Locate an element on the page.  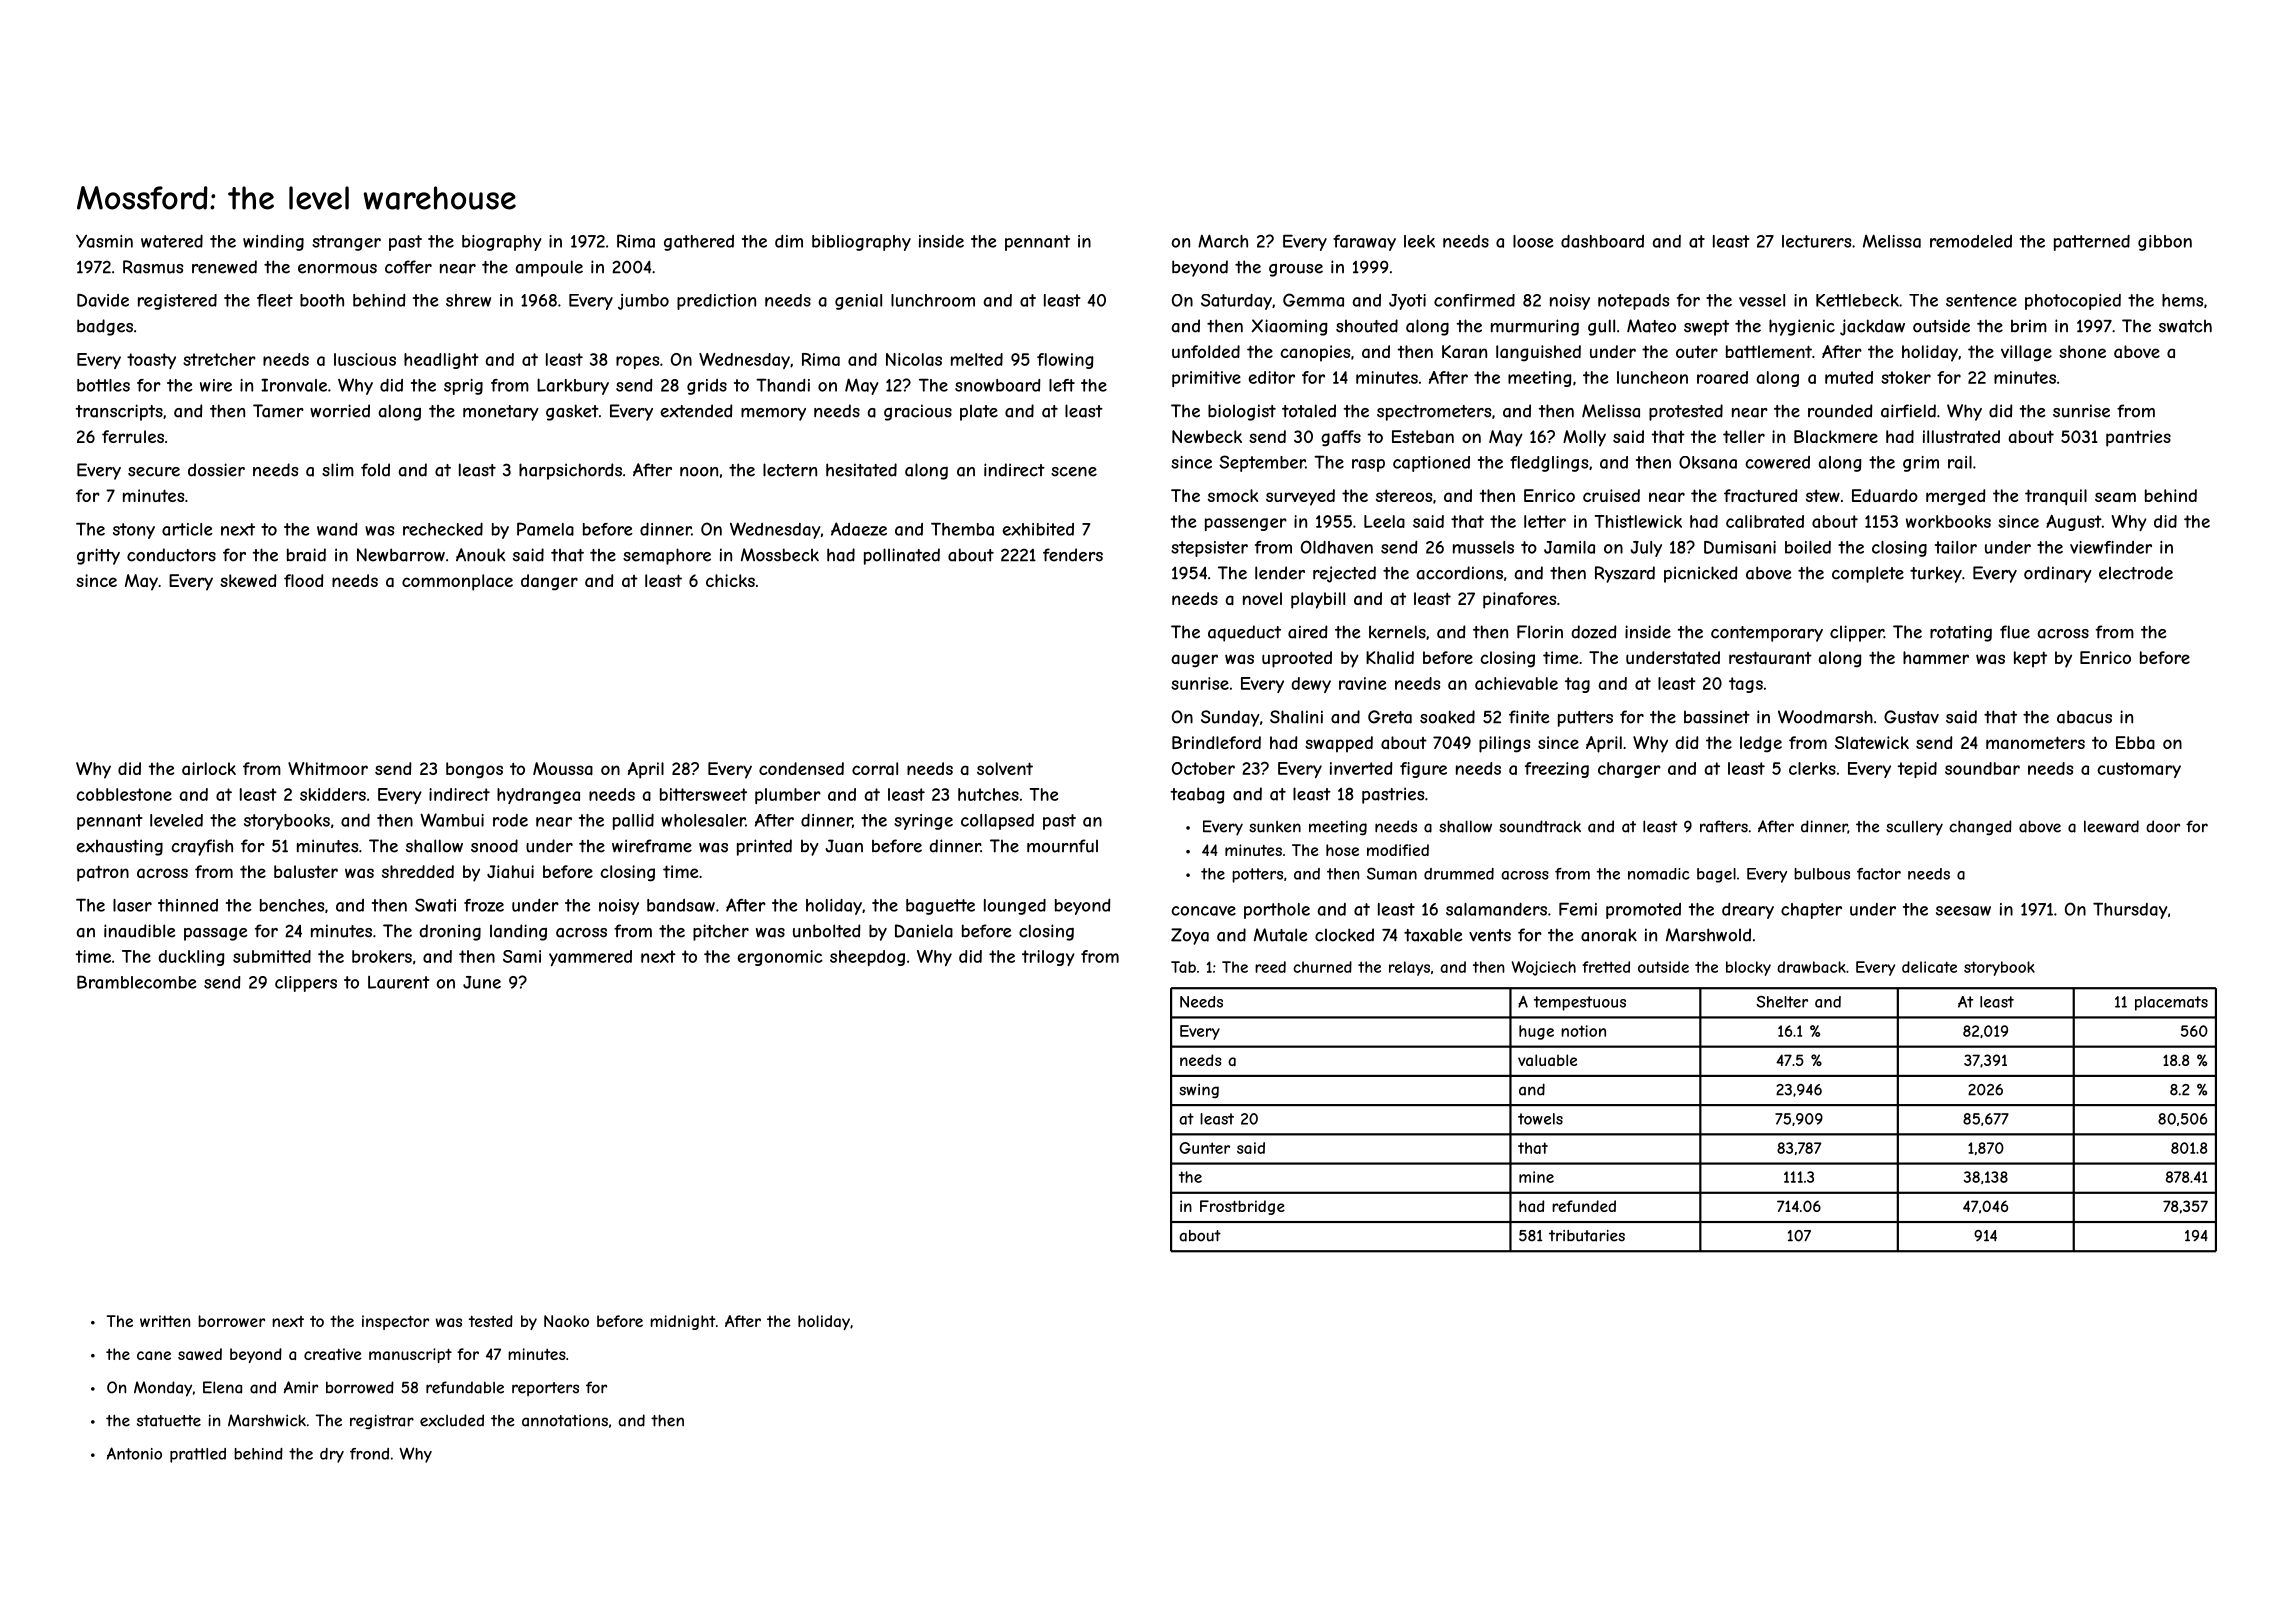
annotations is located at coordinates (565, 1420).
